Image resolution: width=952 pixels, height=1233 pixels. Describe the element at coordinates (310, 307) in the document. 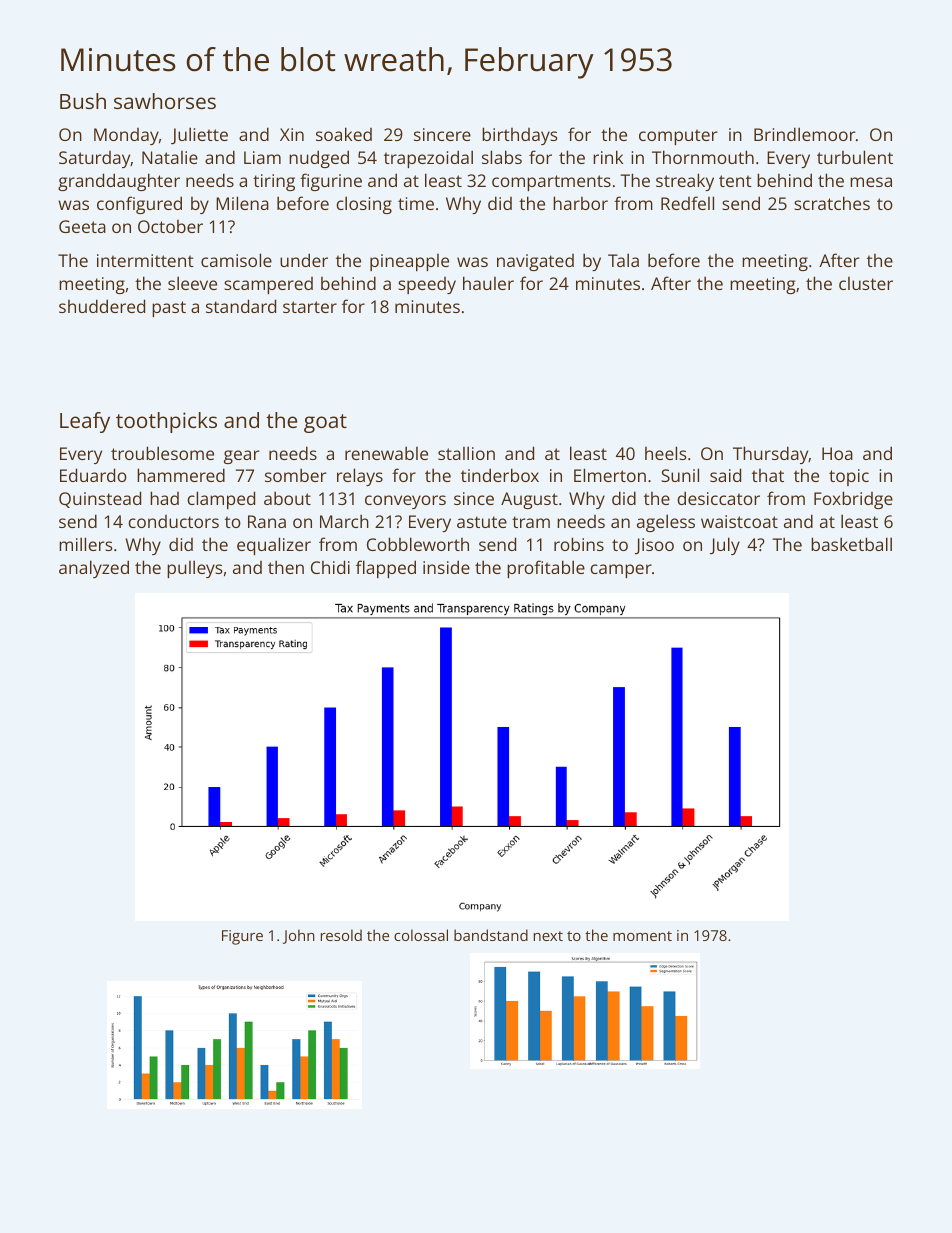

I see `starter` at that location.
